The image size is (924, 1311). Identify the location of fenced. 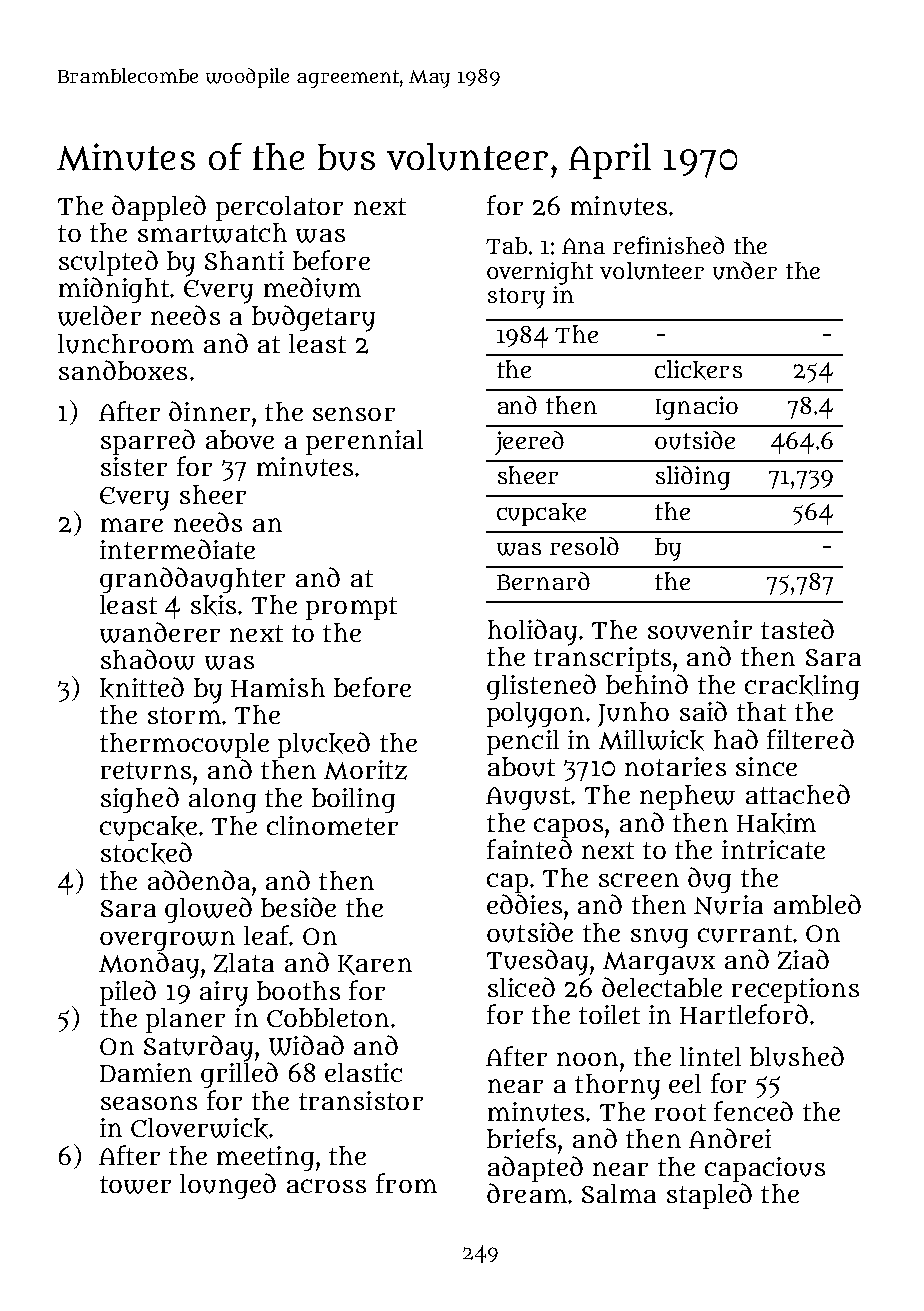
(753, 1111).
